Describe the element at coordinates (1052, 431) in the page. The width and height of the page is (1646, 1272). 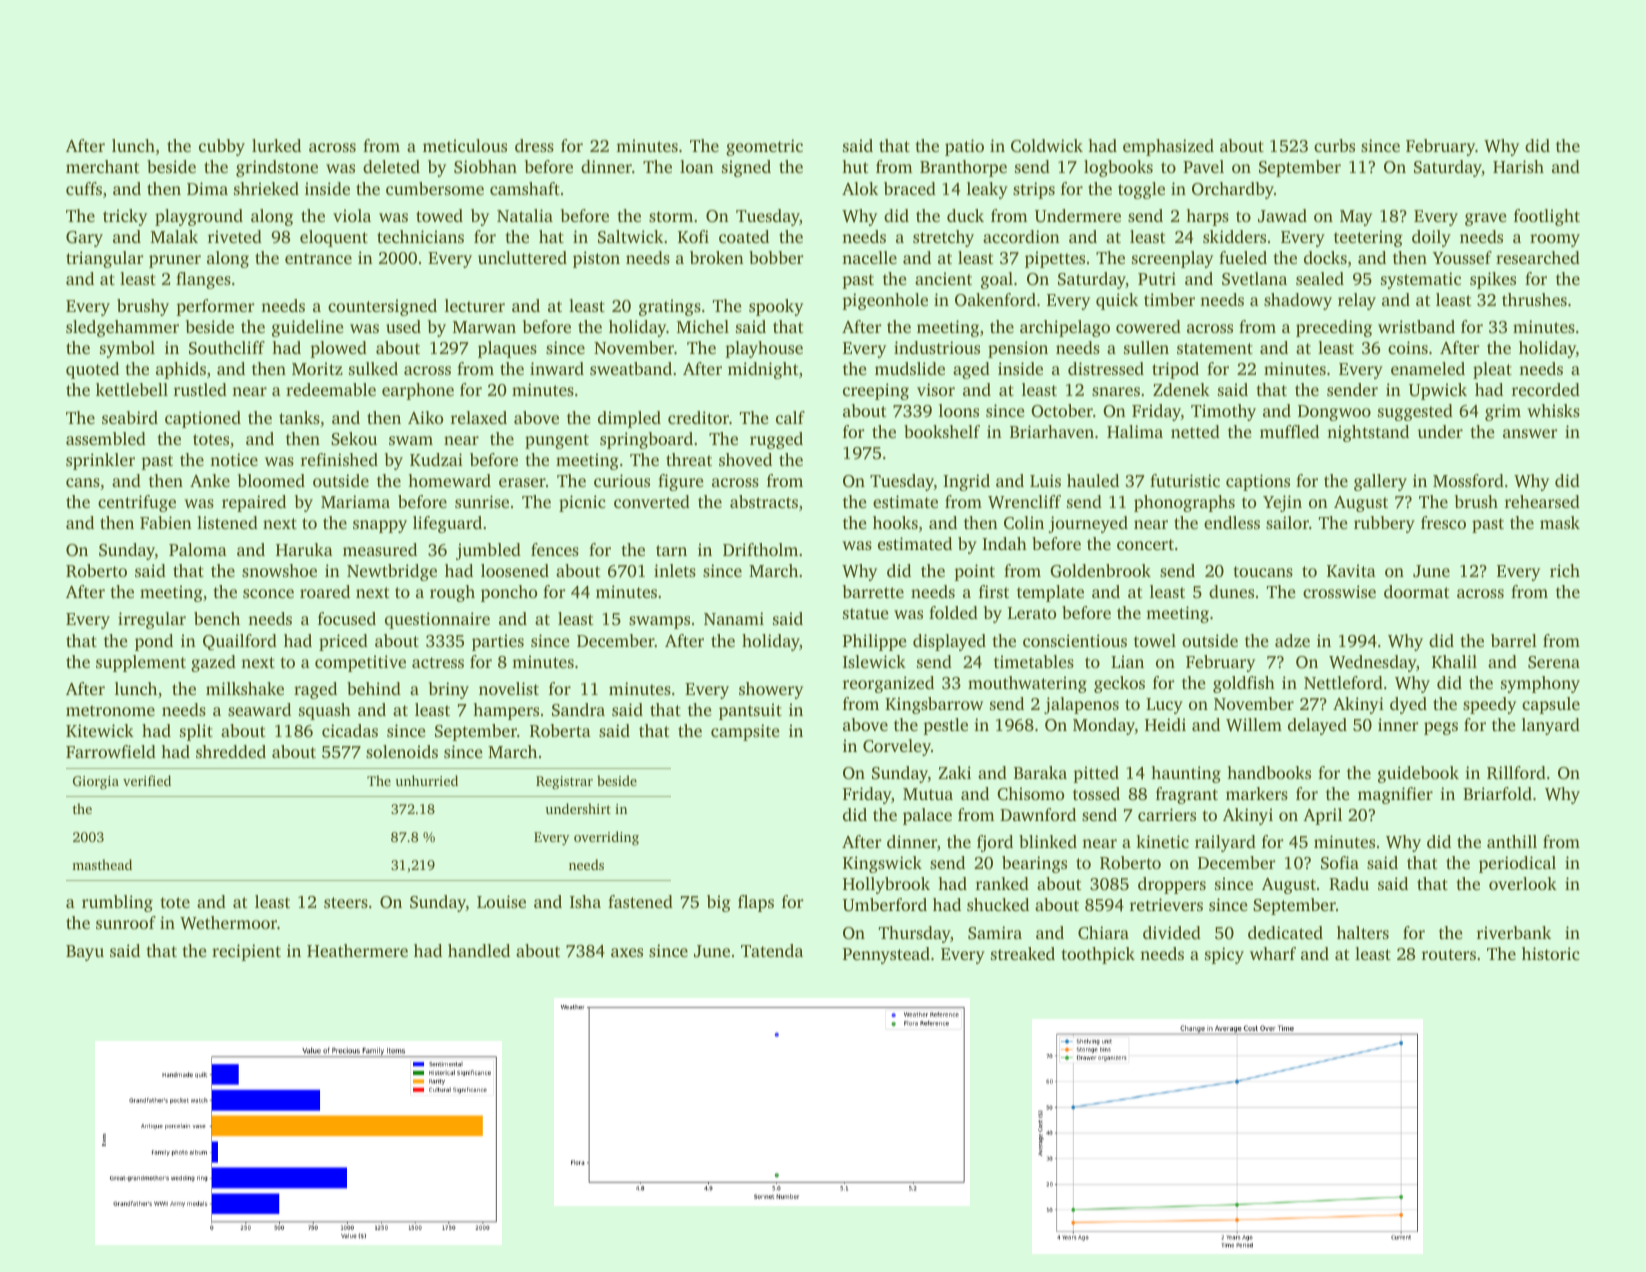
I see `Briarhaven` at that location.
